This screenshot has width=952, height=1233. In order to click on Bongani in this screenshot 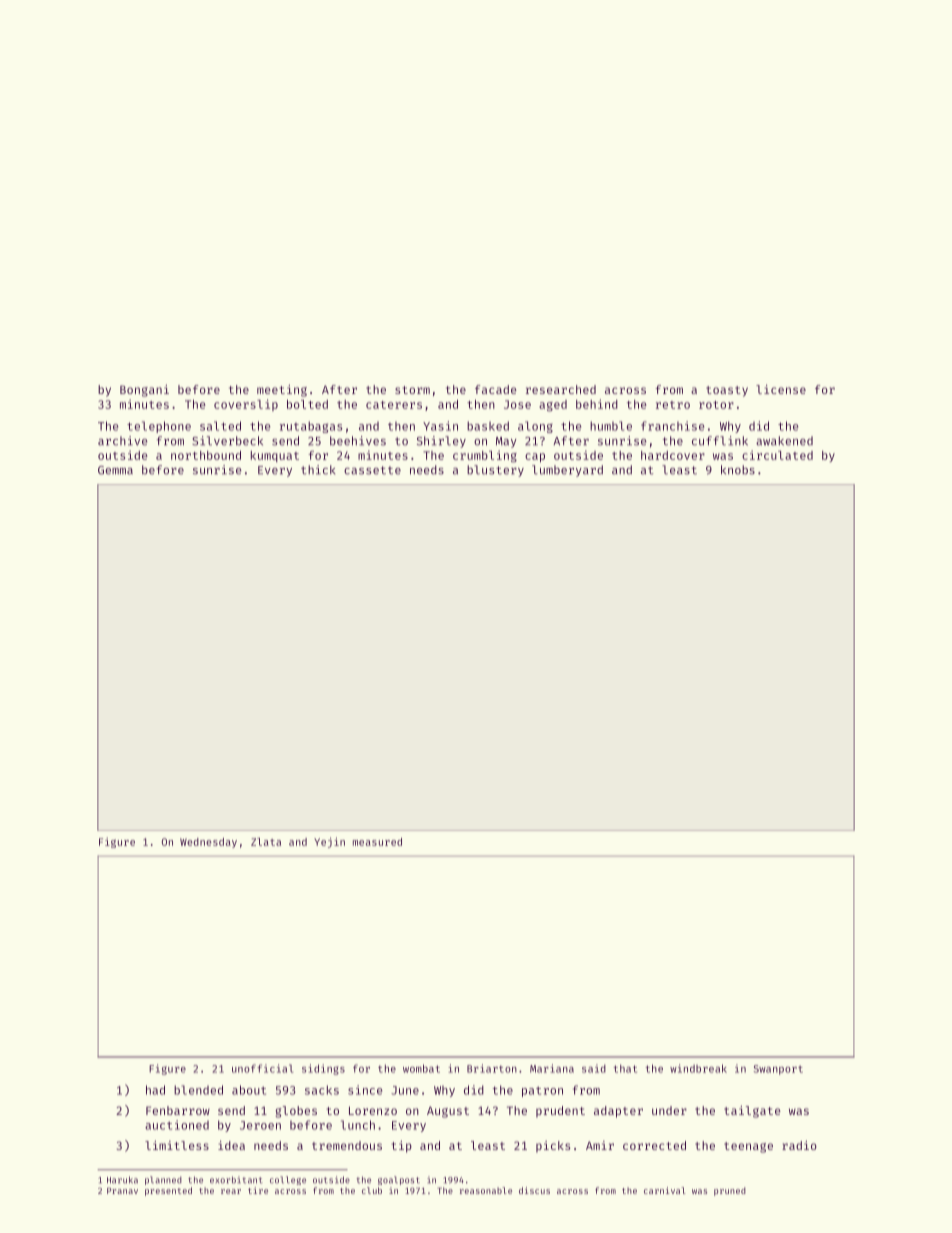, I will do `click(144, 391)`.
